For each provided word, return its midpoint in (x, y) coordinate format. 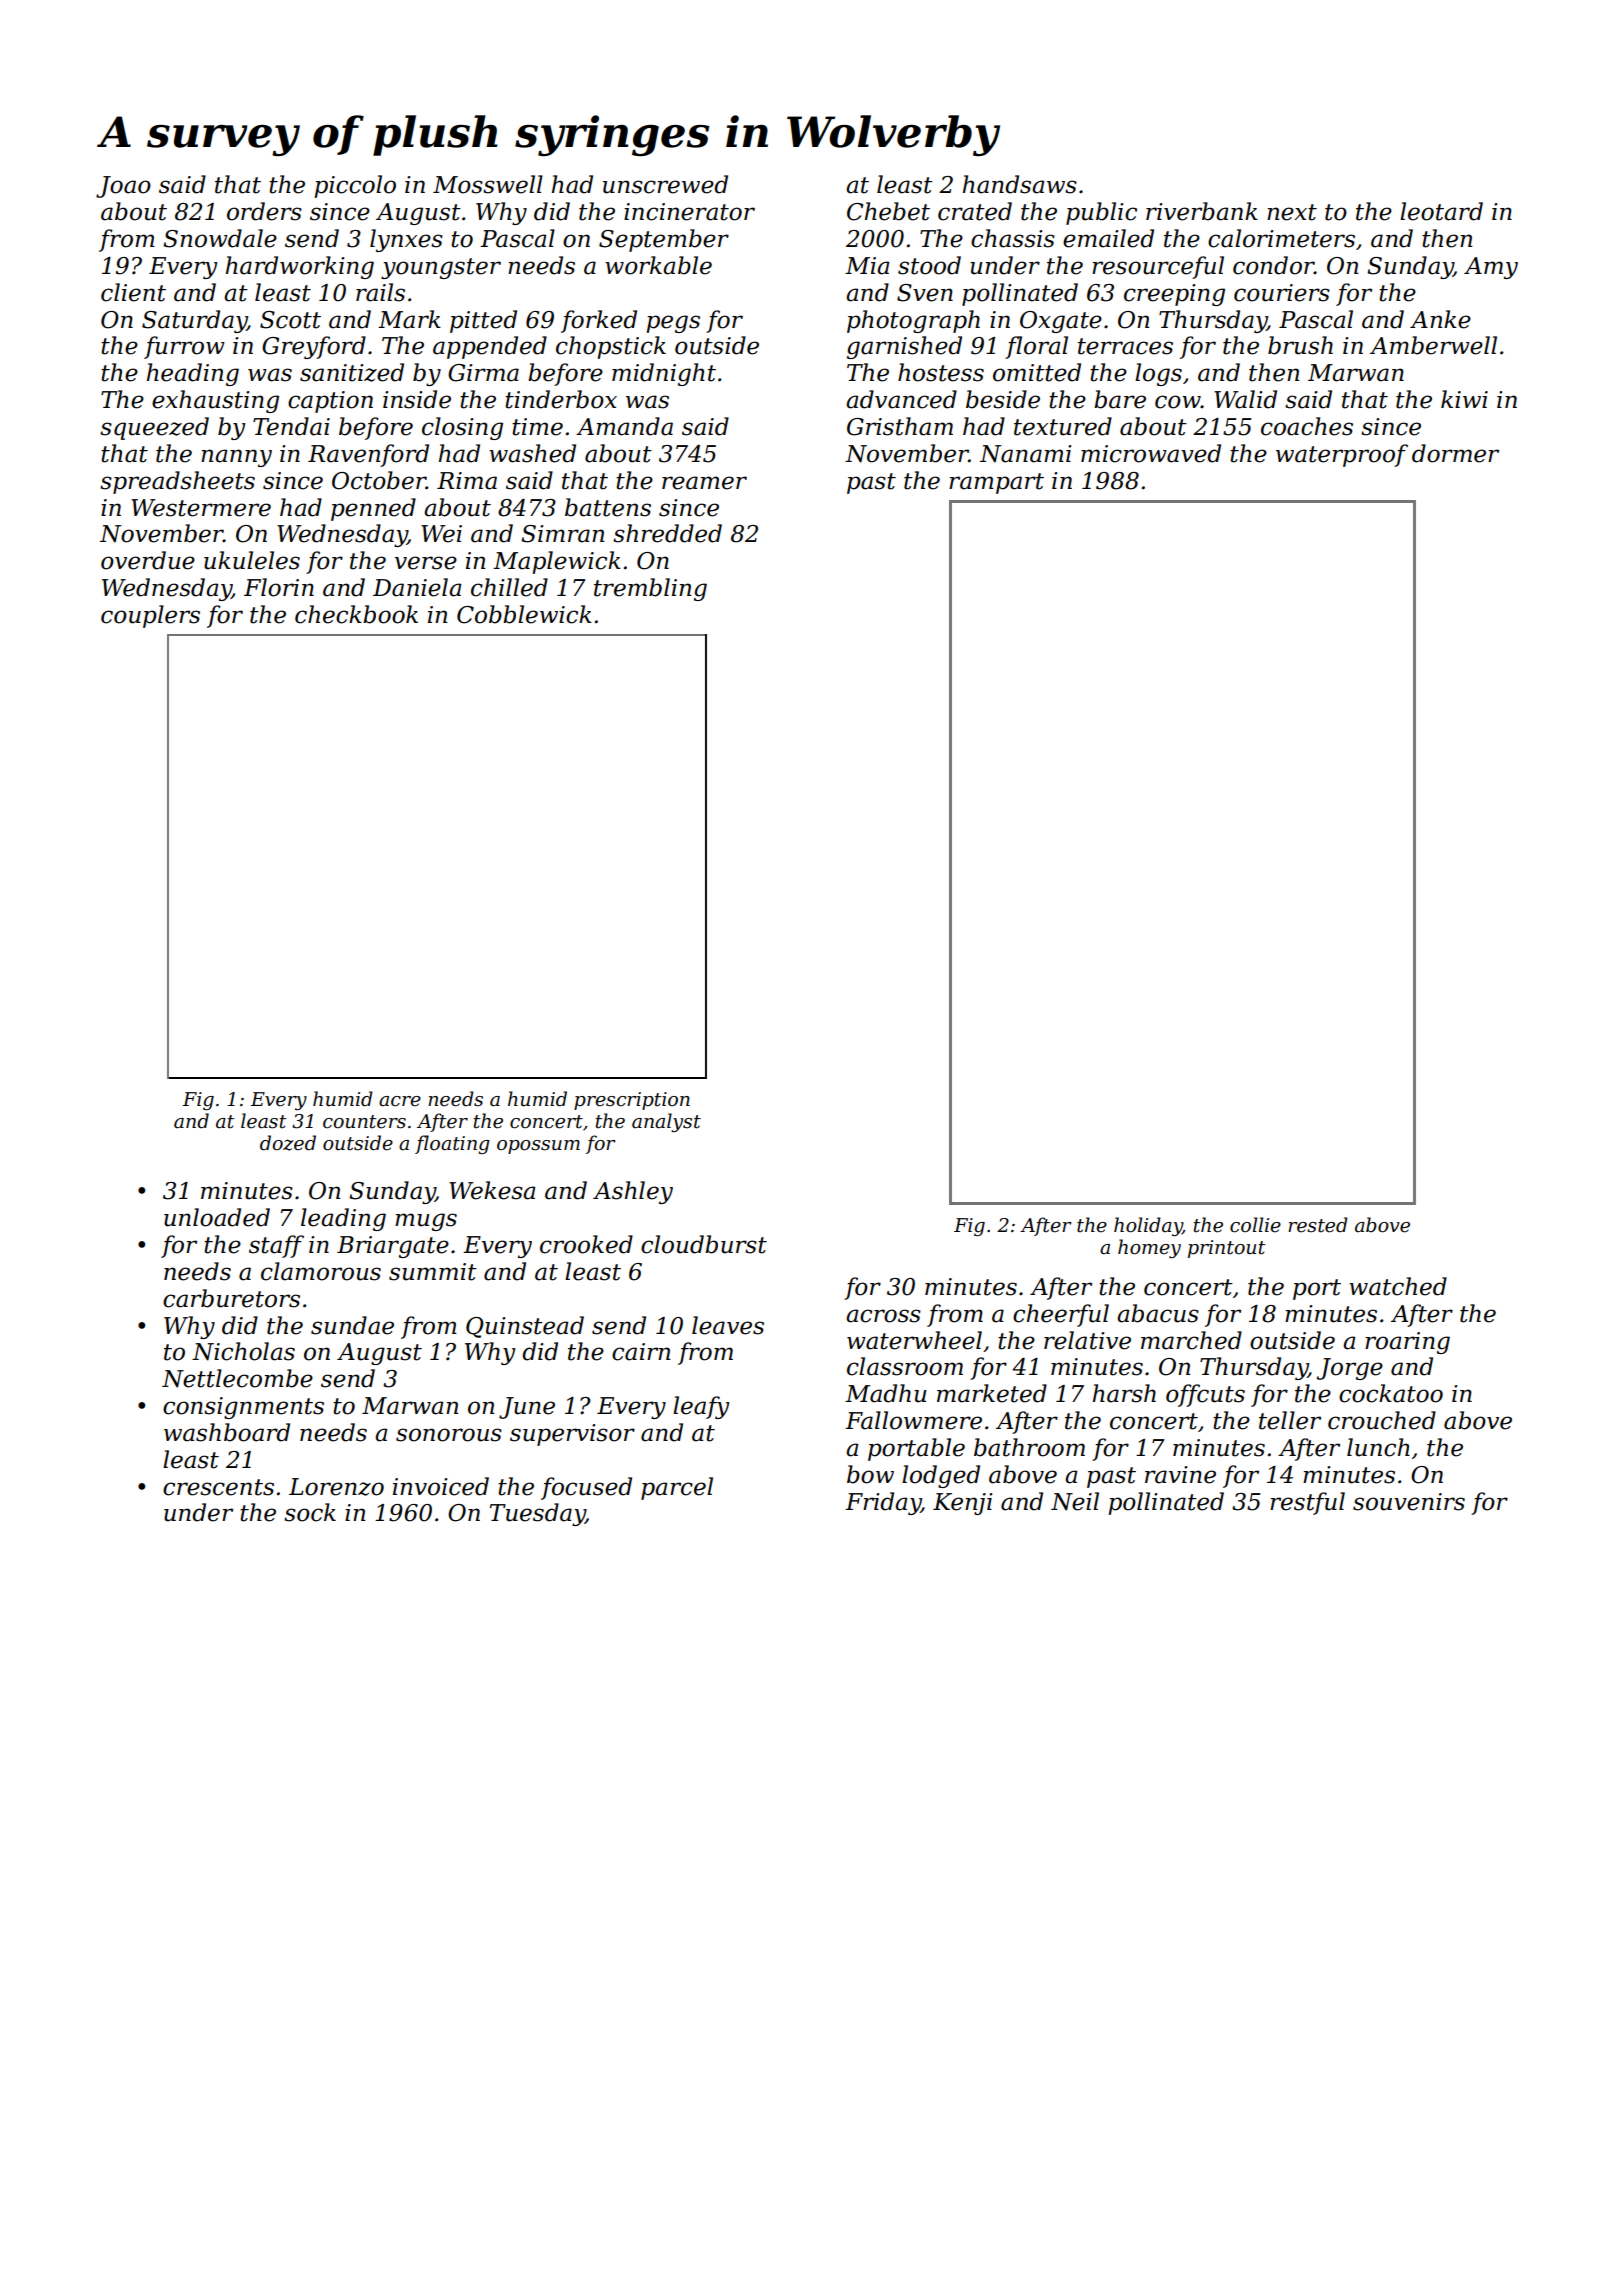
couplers (150, 616)
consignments (243, 1408)
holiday (1148, 1226)
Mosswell (488, 184)
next (1292, 212)
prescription (632, 1101)
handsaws (1020, 184)
